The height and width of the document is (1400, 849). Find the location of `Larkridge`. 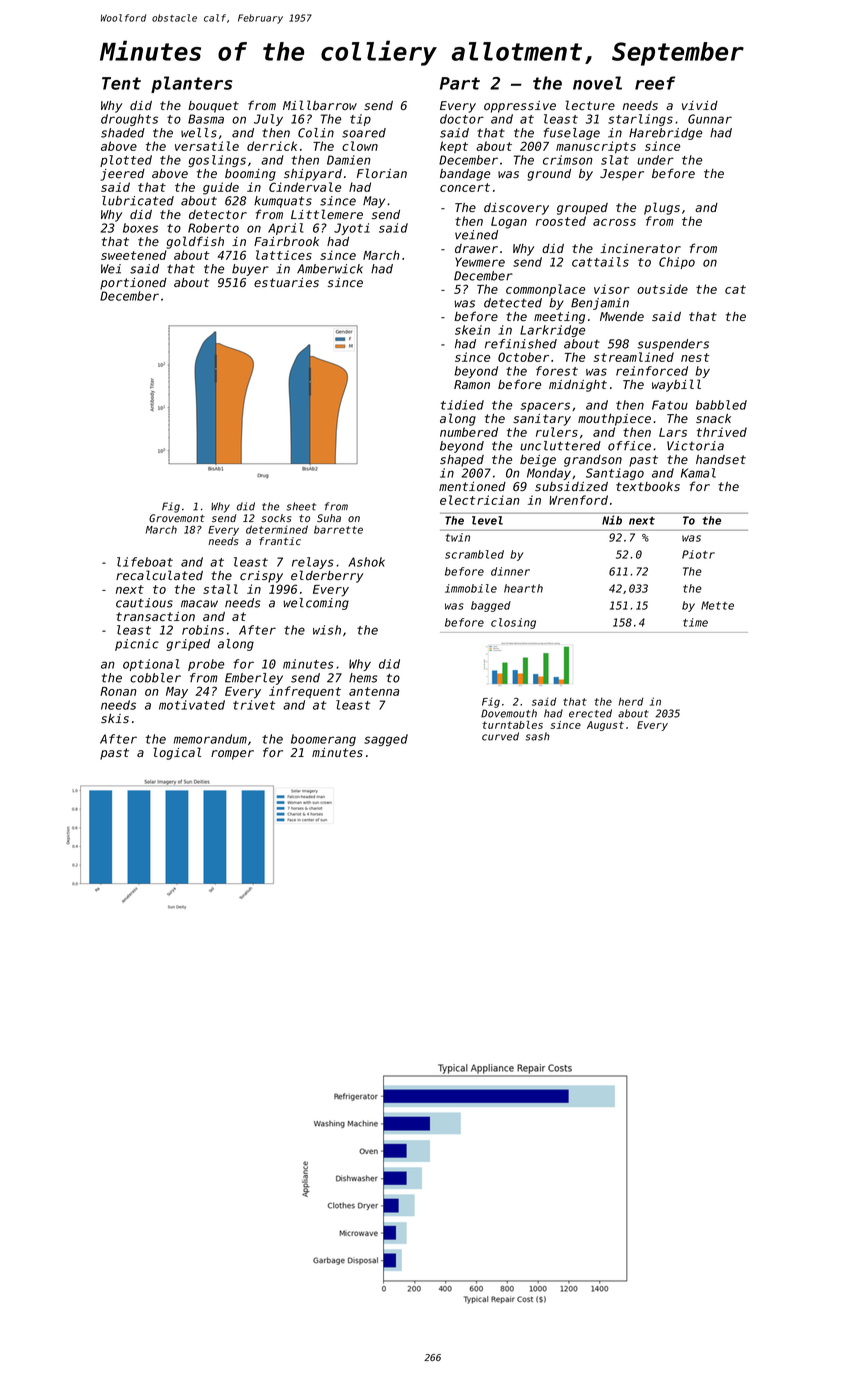

Larkridge is located at coordinates (552, 331).
